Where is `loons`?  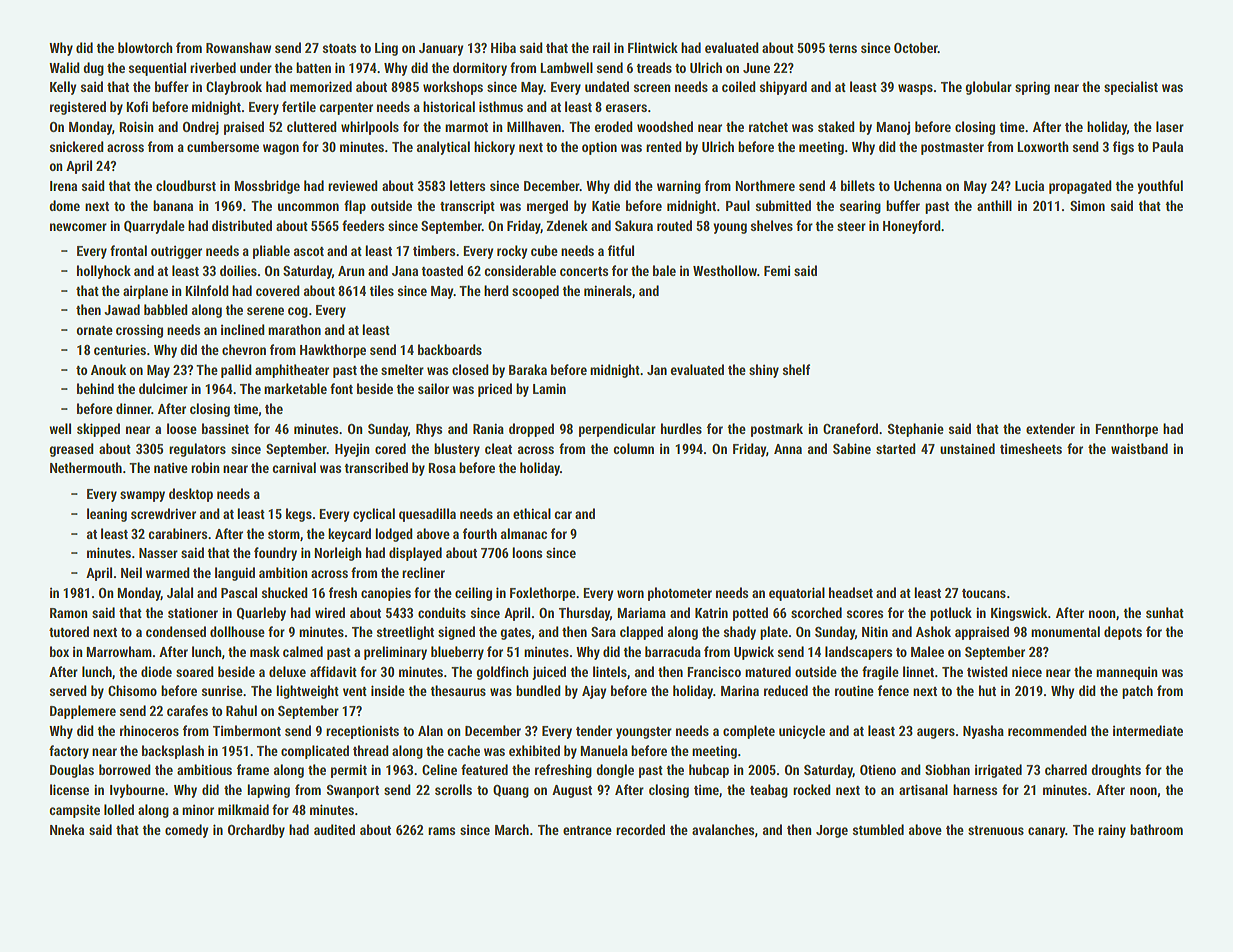
loons is located at coordinates (527, 552).
